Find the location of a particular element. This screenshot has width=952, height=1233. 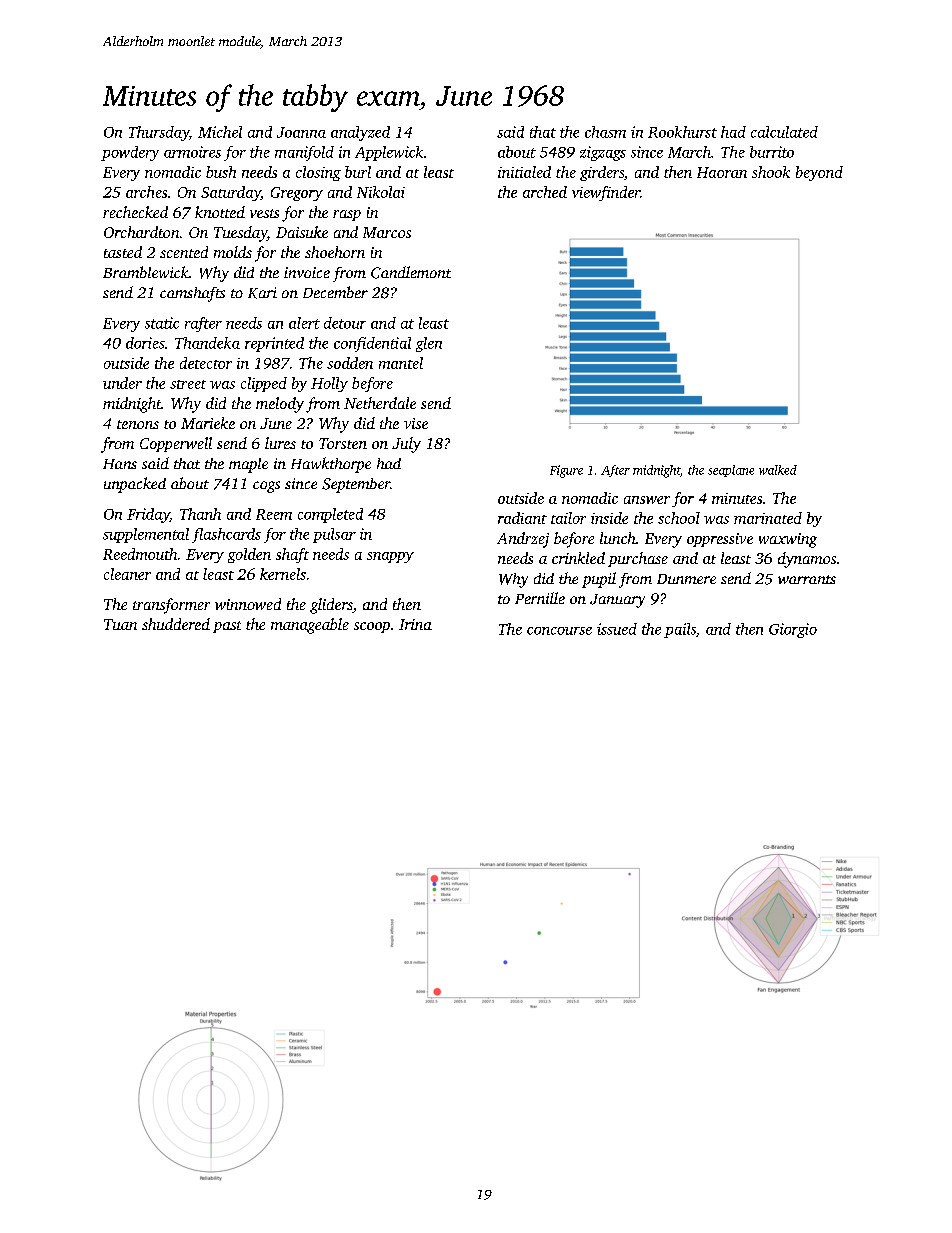

analyzed is located at coordinates (360, 133).
